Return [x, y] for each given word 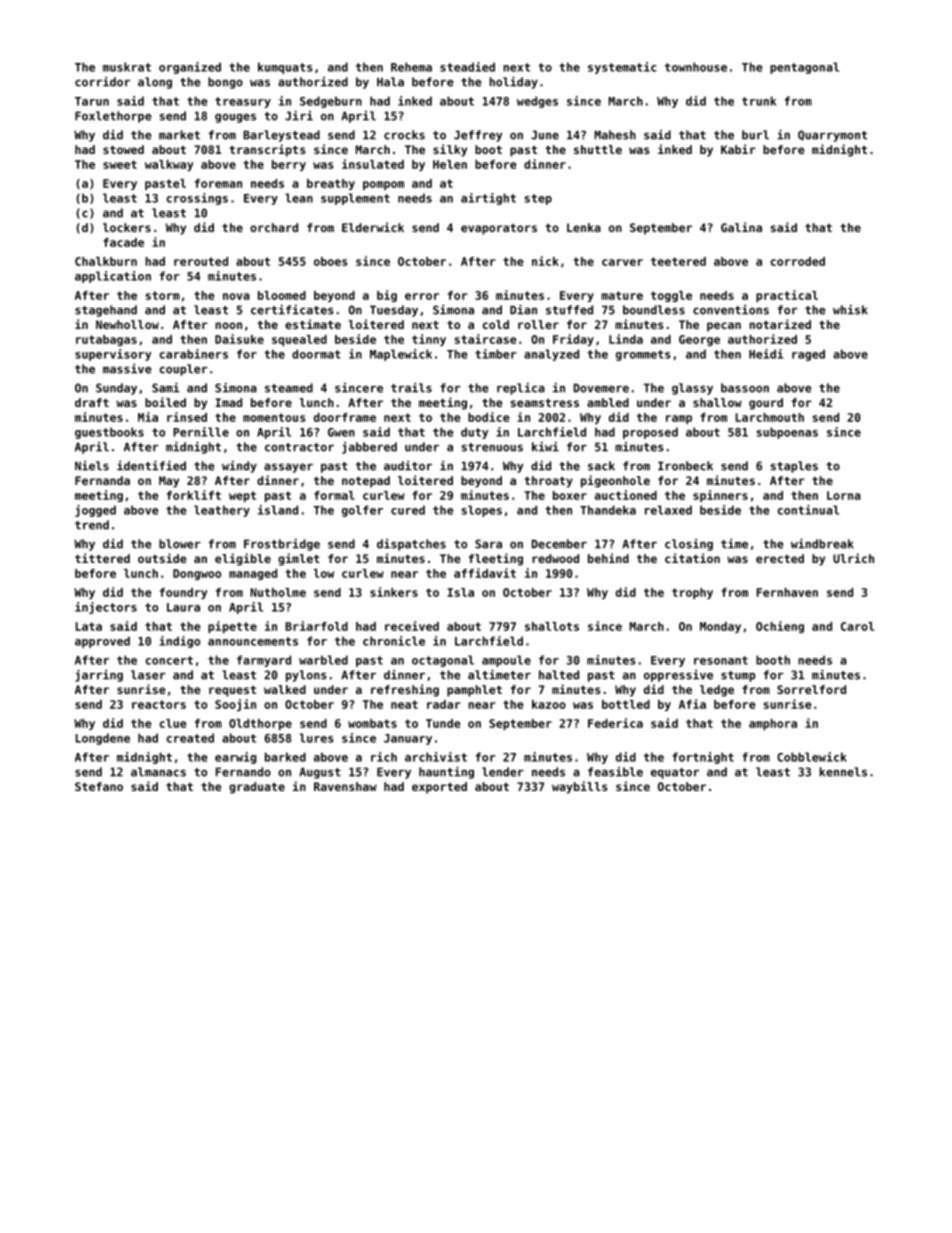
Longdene [103, 739]
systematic [622, 68]
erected [780, 558]
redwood [555, 558]
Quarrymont [832, 136]
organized [190, 68]
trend [92, 525]
